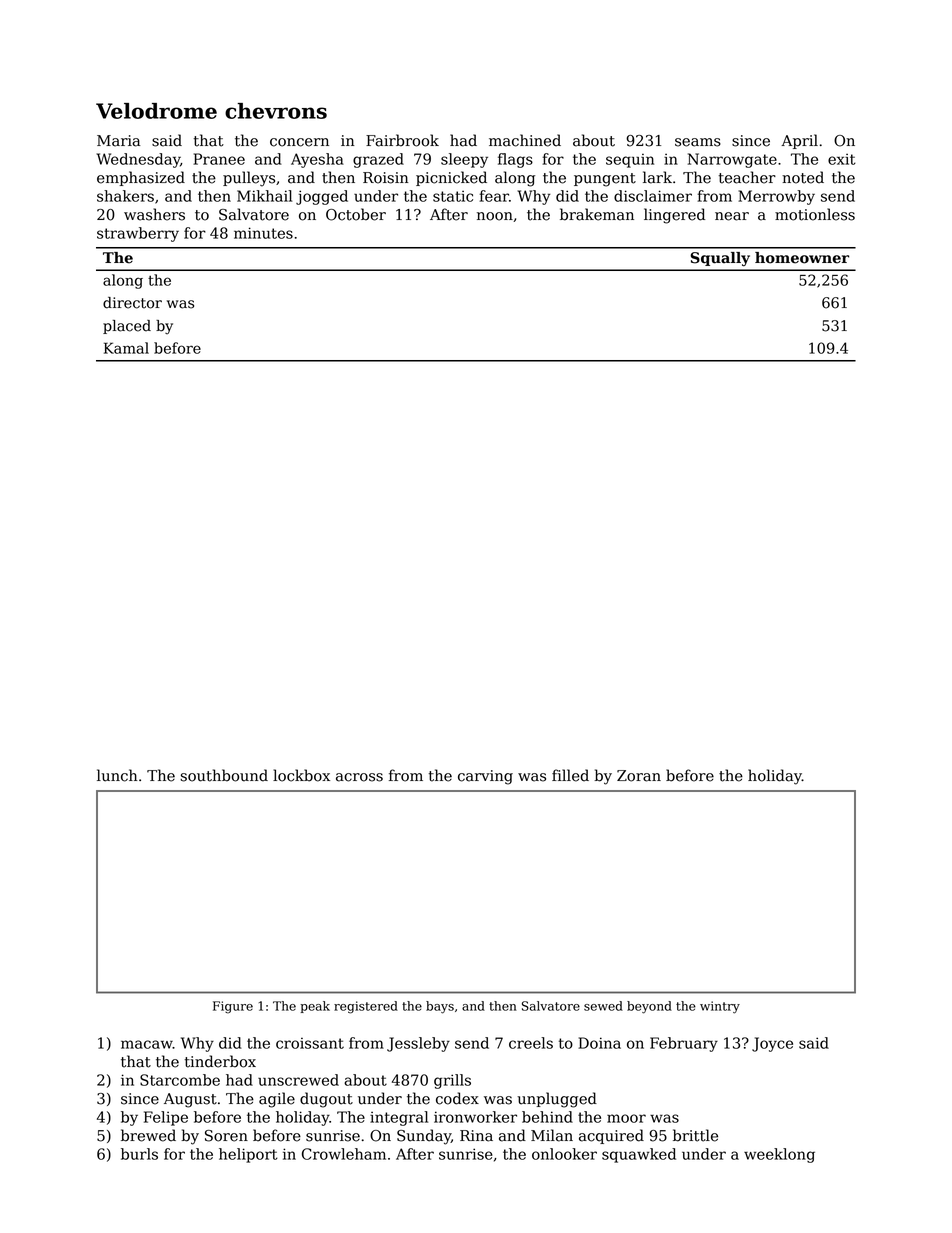 Image resolution: width=952 pixels, height=1233 pixels. What do you see at coordinates (117, 775) in the screenshot?
I see `lunch` at bounding box center [117, 775].
